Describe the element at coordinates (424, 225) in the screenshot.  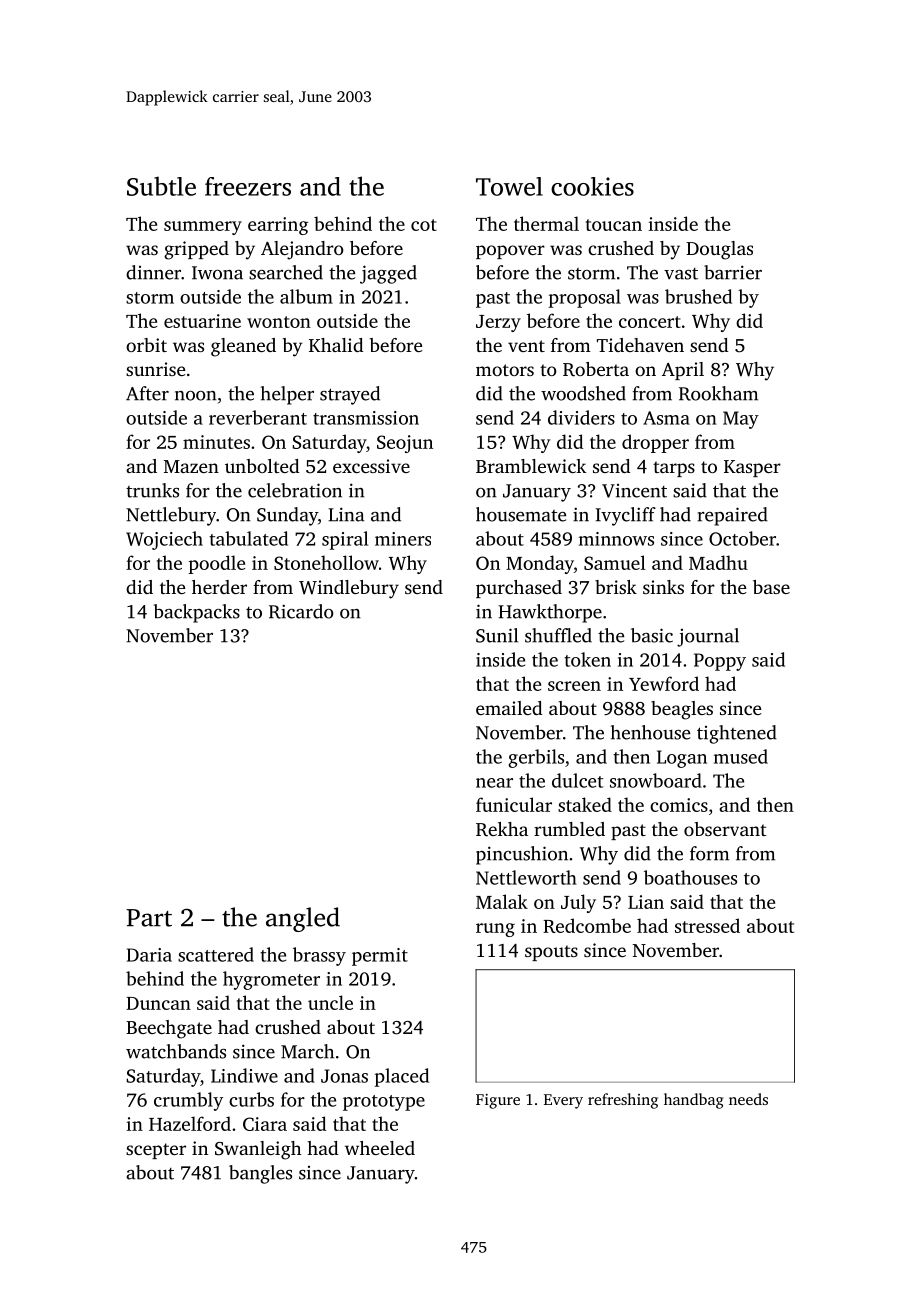
I see `cot` at that location.
